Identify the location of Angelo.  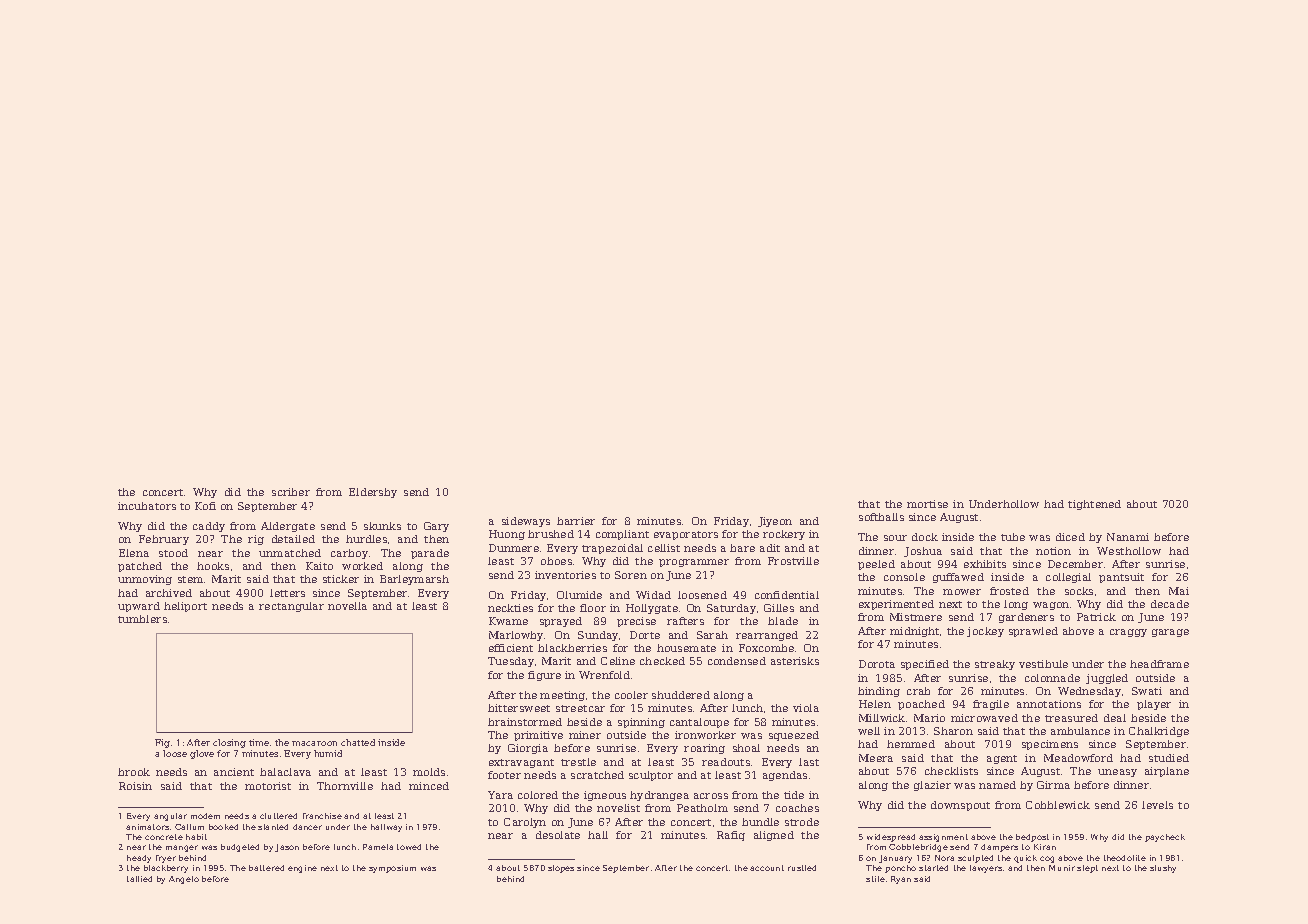
(184, 880).
